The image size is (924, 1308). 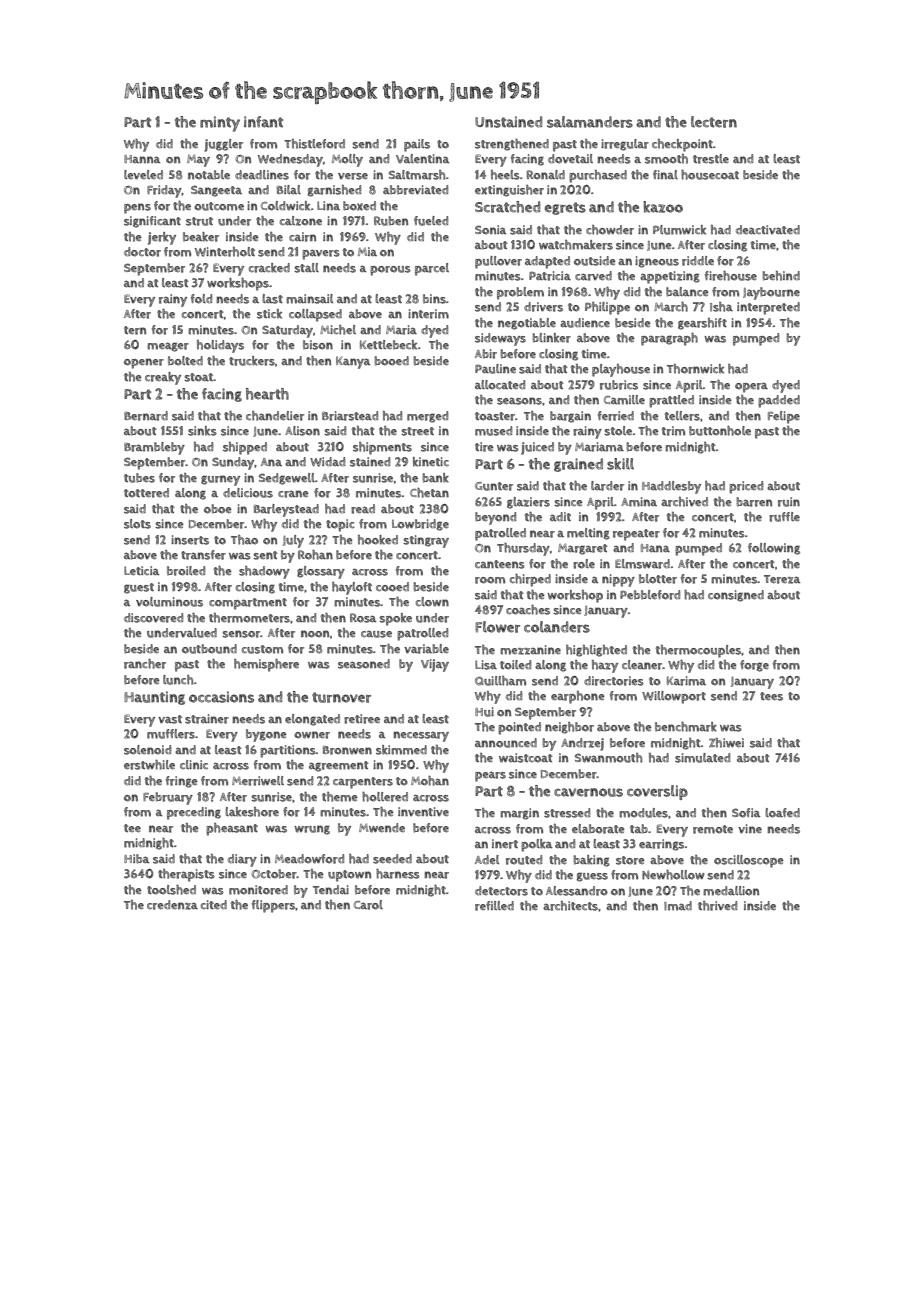 What do you see at coordinates (782, 579) in the image?
I see `Tereza` at bounding box center [782, 579].
